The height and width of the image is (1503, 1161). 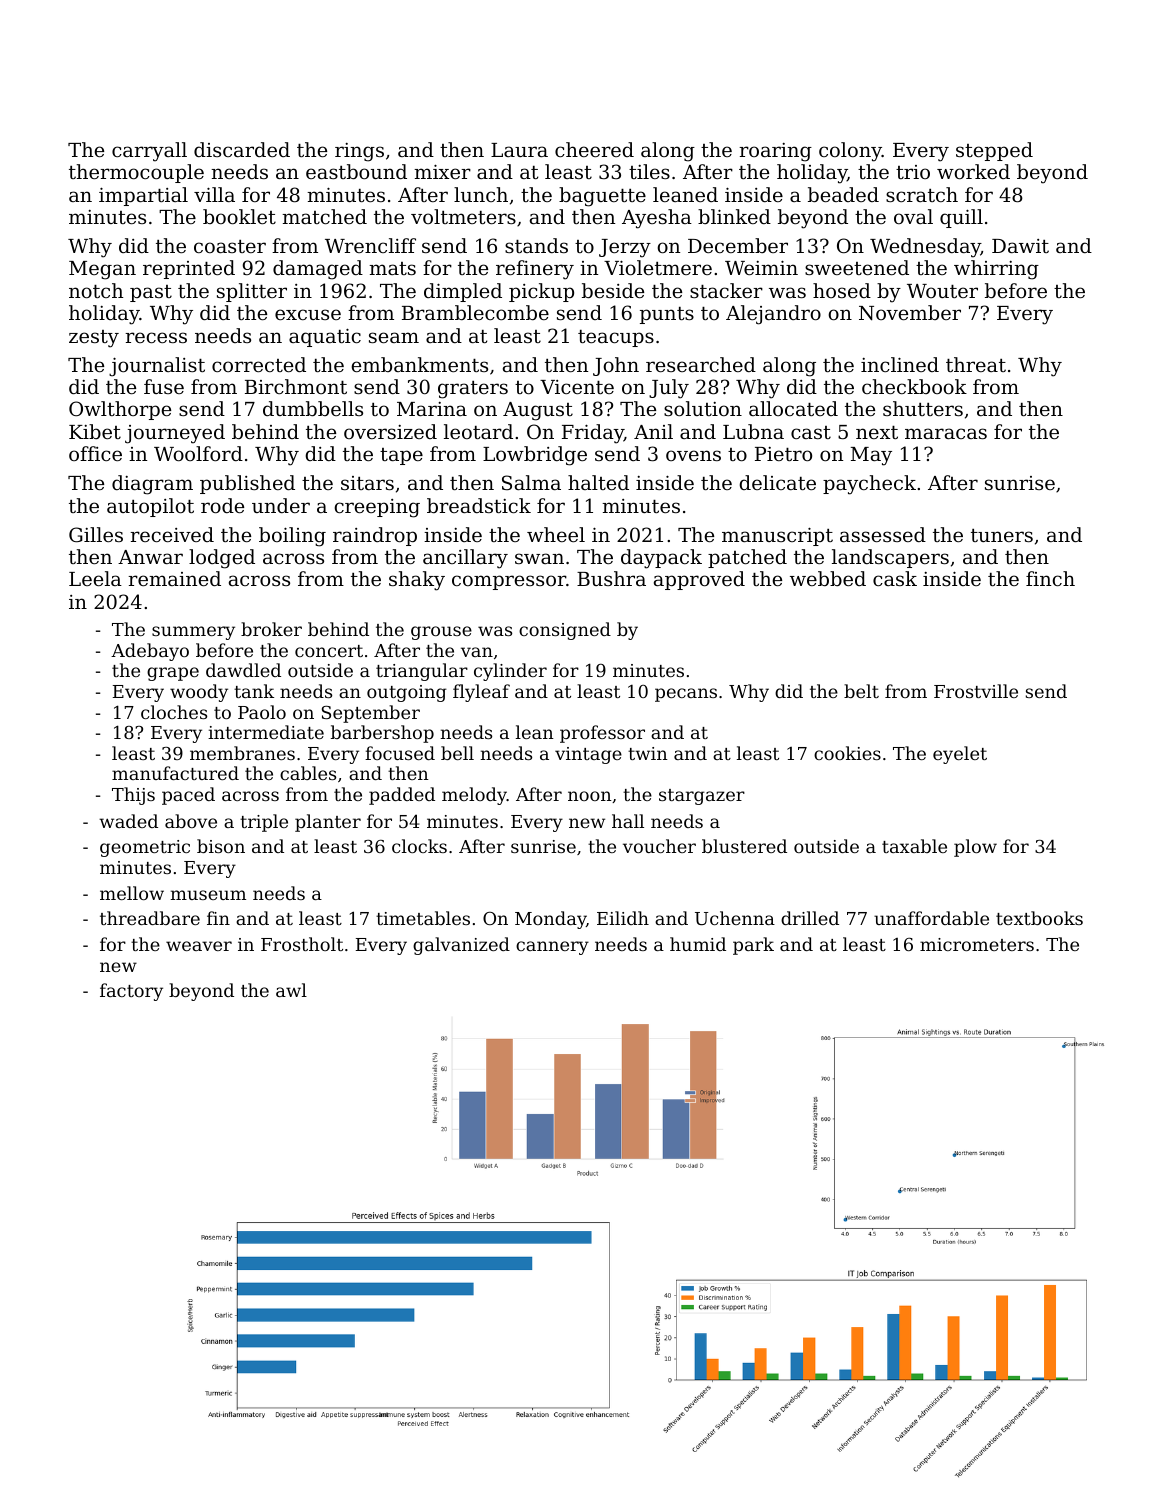 I want to click on cookies, so click(x=847, y=753).
